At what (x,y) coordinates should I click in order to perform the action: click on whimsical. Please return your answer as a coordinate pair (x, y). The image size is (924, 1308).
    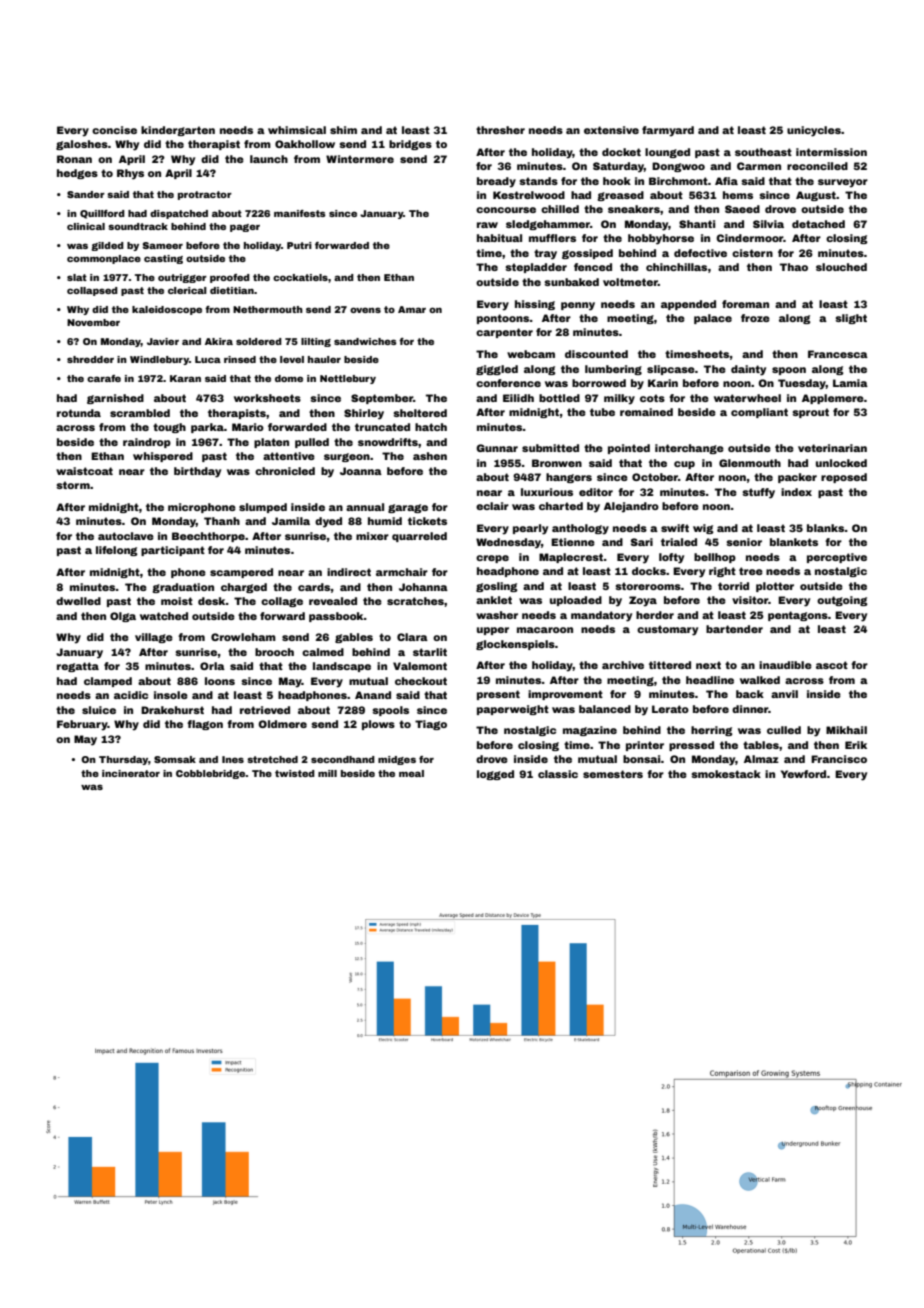
    Looking at the image, I should click on (297, 130).
